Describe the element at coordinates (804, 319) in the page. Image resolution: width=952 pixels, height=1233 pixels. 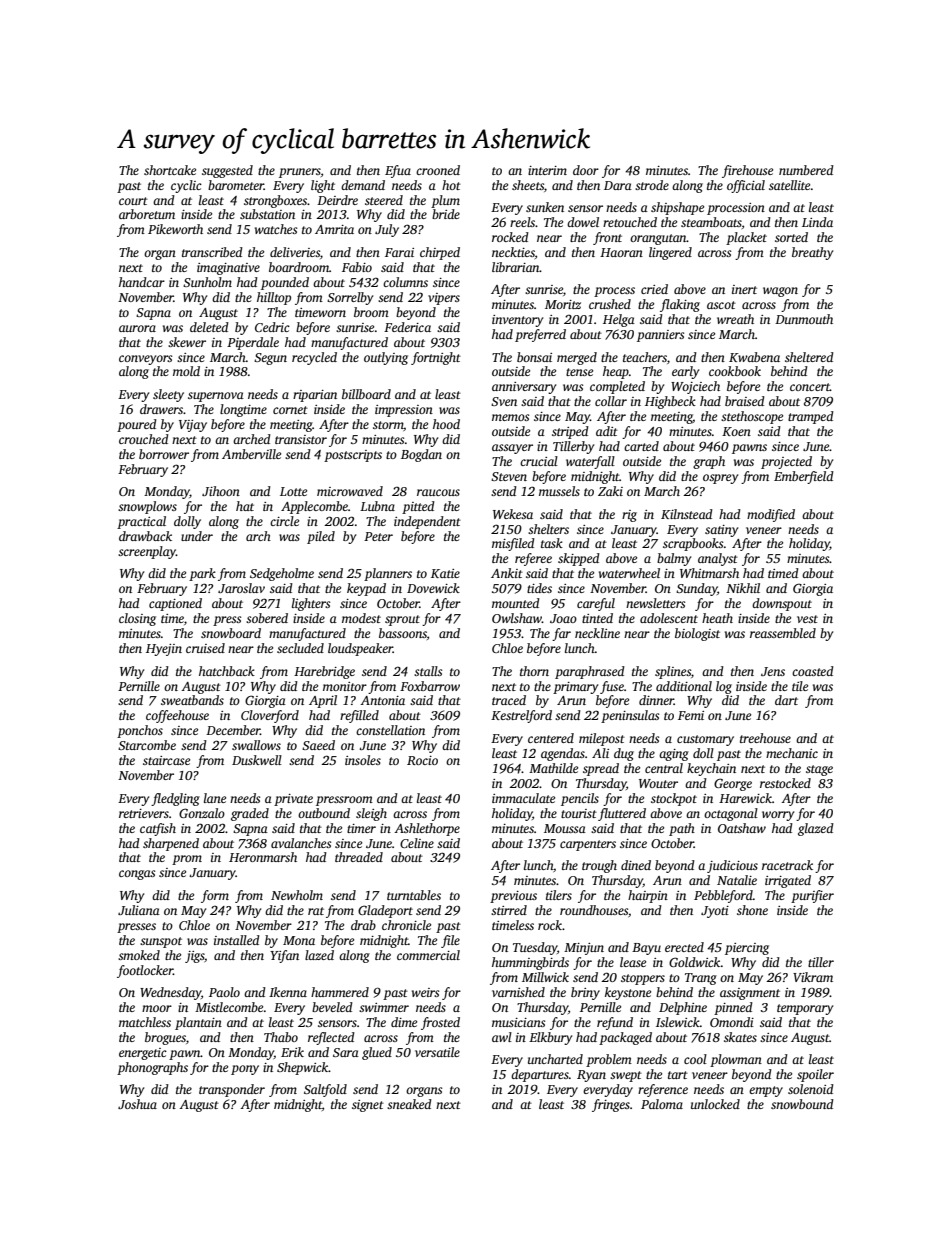
I see `Dunmouth` at that location.
